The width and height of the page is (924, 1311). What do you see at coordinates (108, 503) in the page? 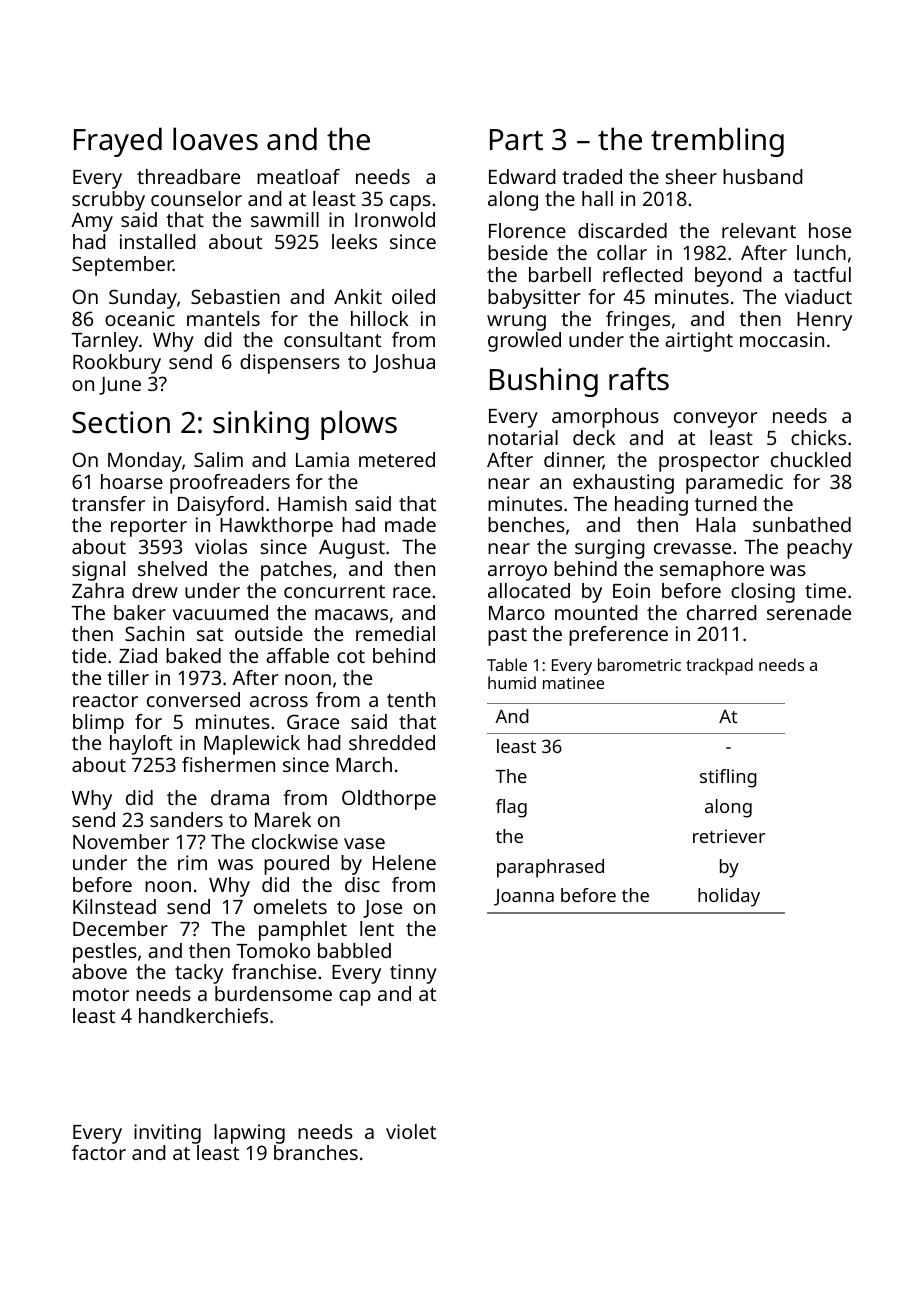
I see `transfer` at bounding box center [108, 503].
